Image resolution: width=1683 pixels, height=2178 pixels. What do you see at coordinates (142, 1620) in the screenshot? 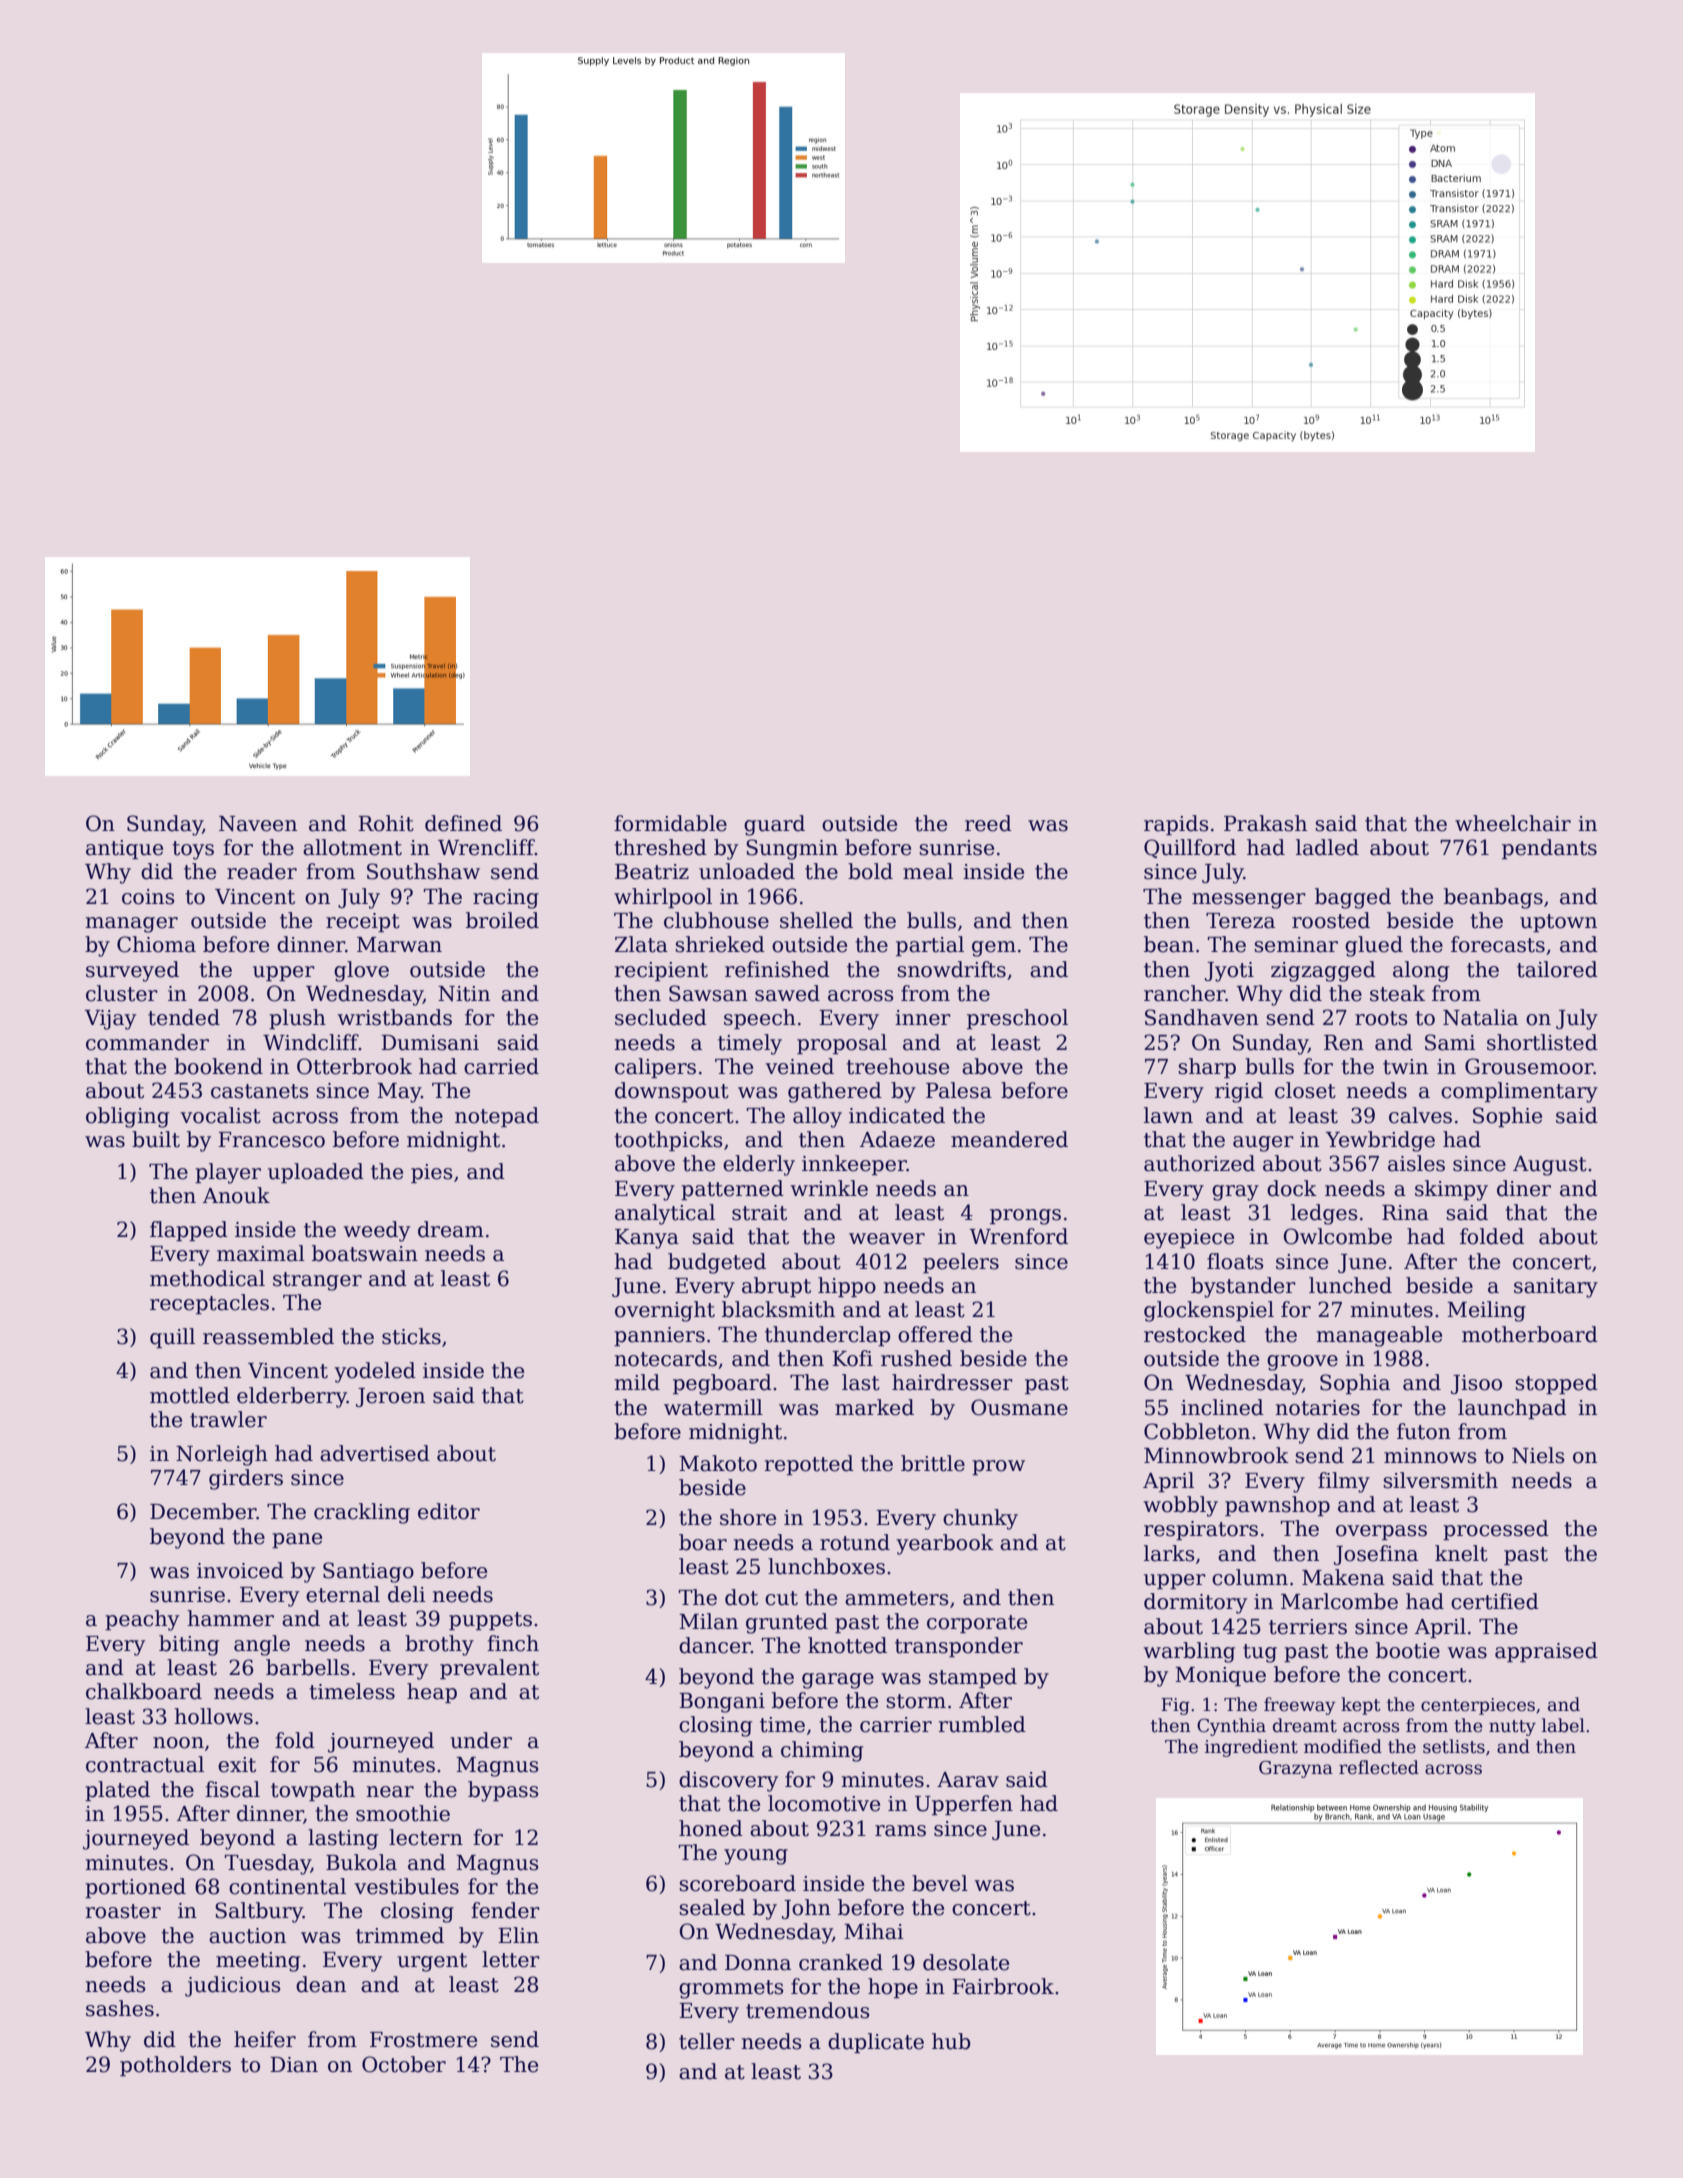
I see `peachy` at bounding box center [142, 1620].
